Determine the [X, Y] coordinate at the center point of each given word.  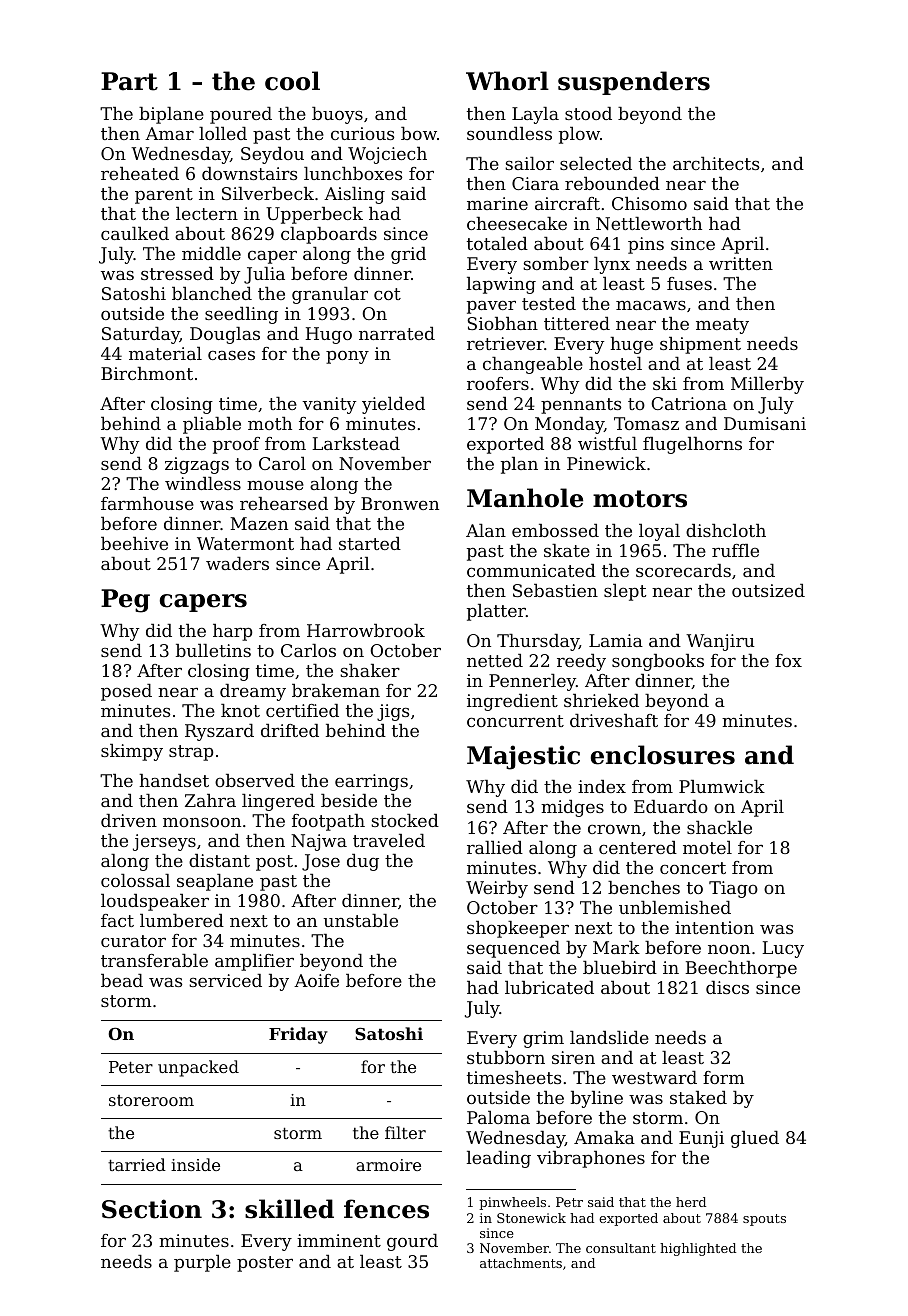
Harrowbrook [366, 630]
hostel [615, 363]
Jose [321, 862]
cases [231, 355]
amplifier [254, 962]
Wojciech [387, 155]
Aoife [316, 980]
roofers [498, 383]
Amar [169, 133]
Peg [125, 601]
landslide [609, 1037]
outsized [768, 590]
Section [152, 1209]
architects [716, 163]
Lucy [783, 949]
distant [219, 860]
